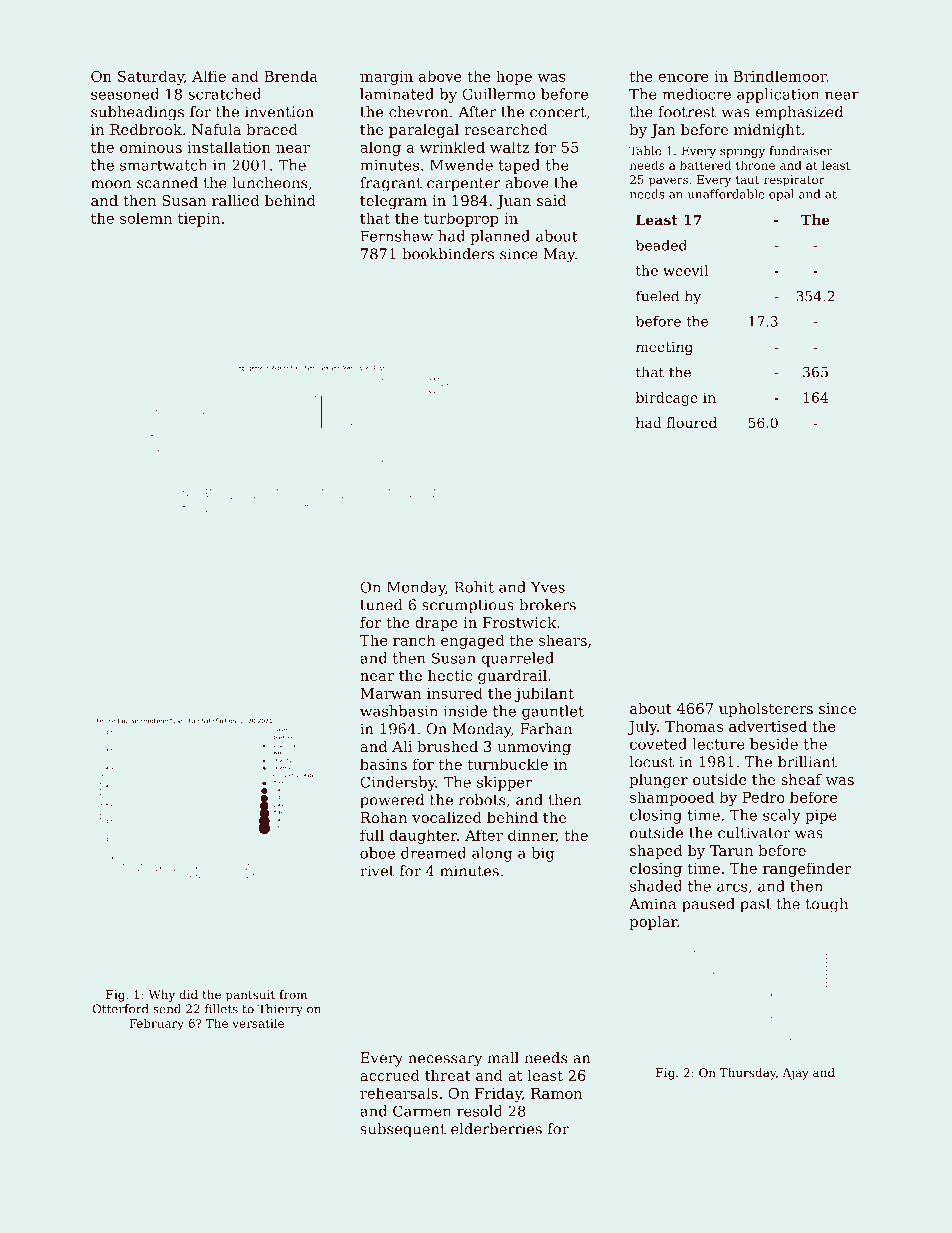 The image size is (952, 1233). Describe the element at coordinates (225, 94) in the screenshot. I see `scratched` at that location.
